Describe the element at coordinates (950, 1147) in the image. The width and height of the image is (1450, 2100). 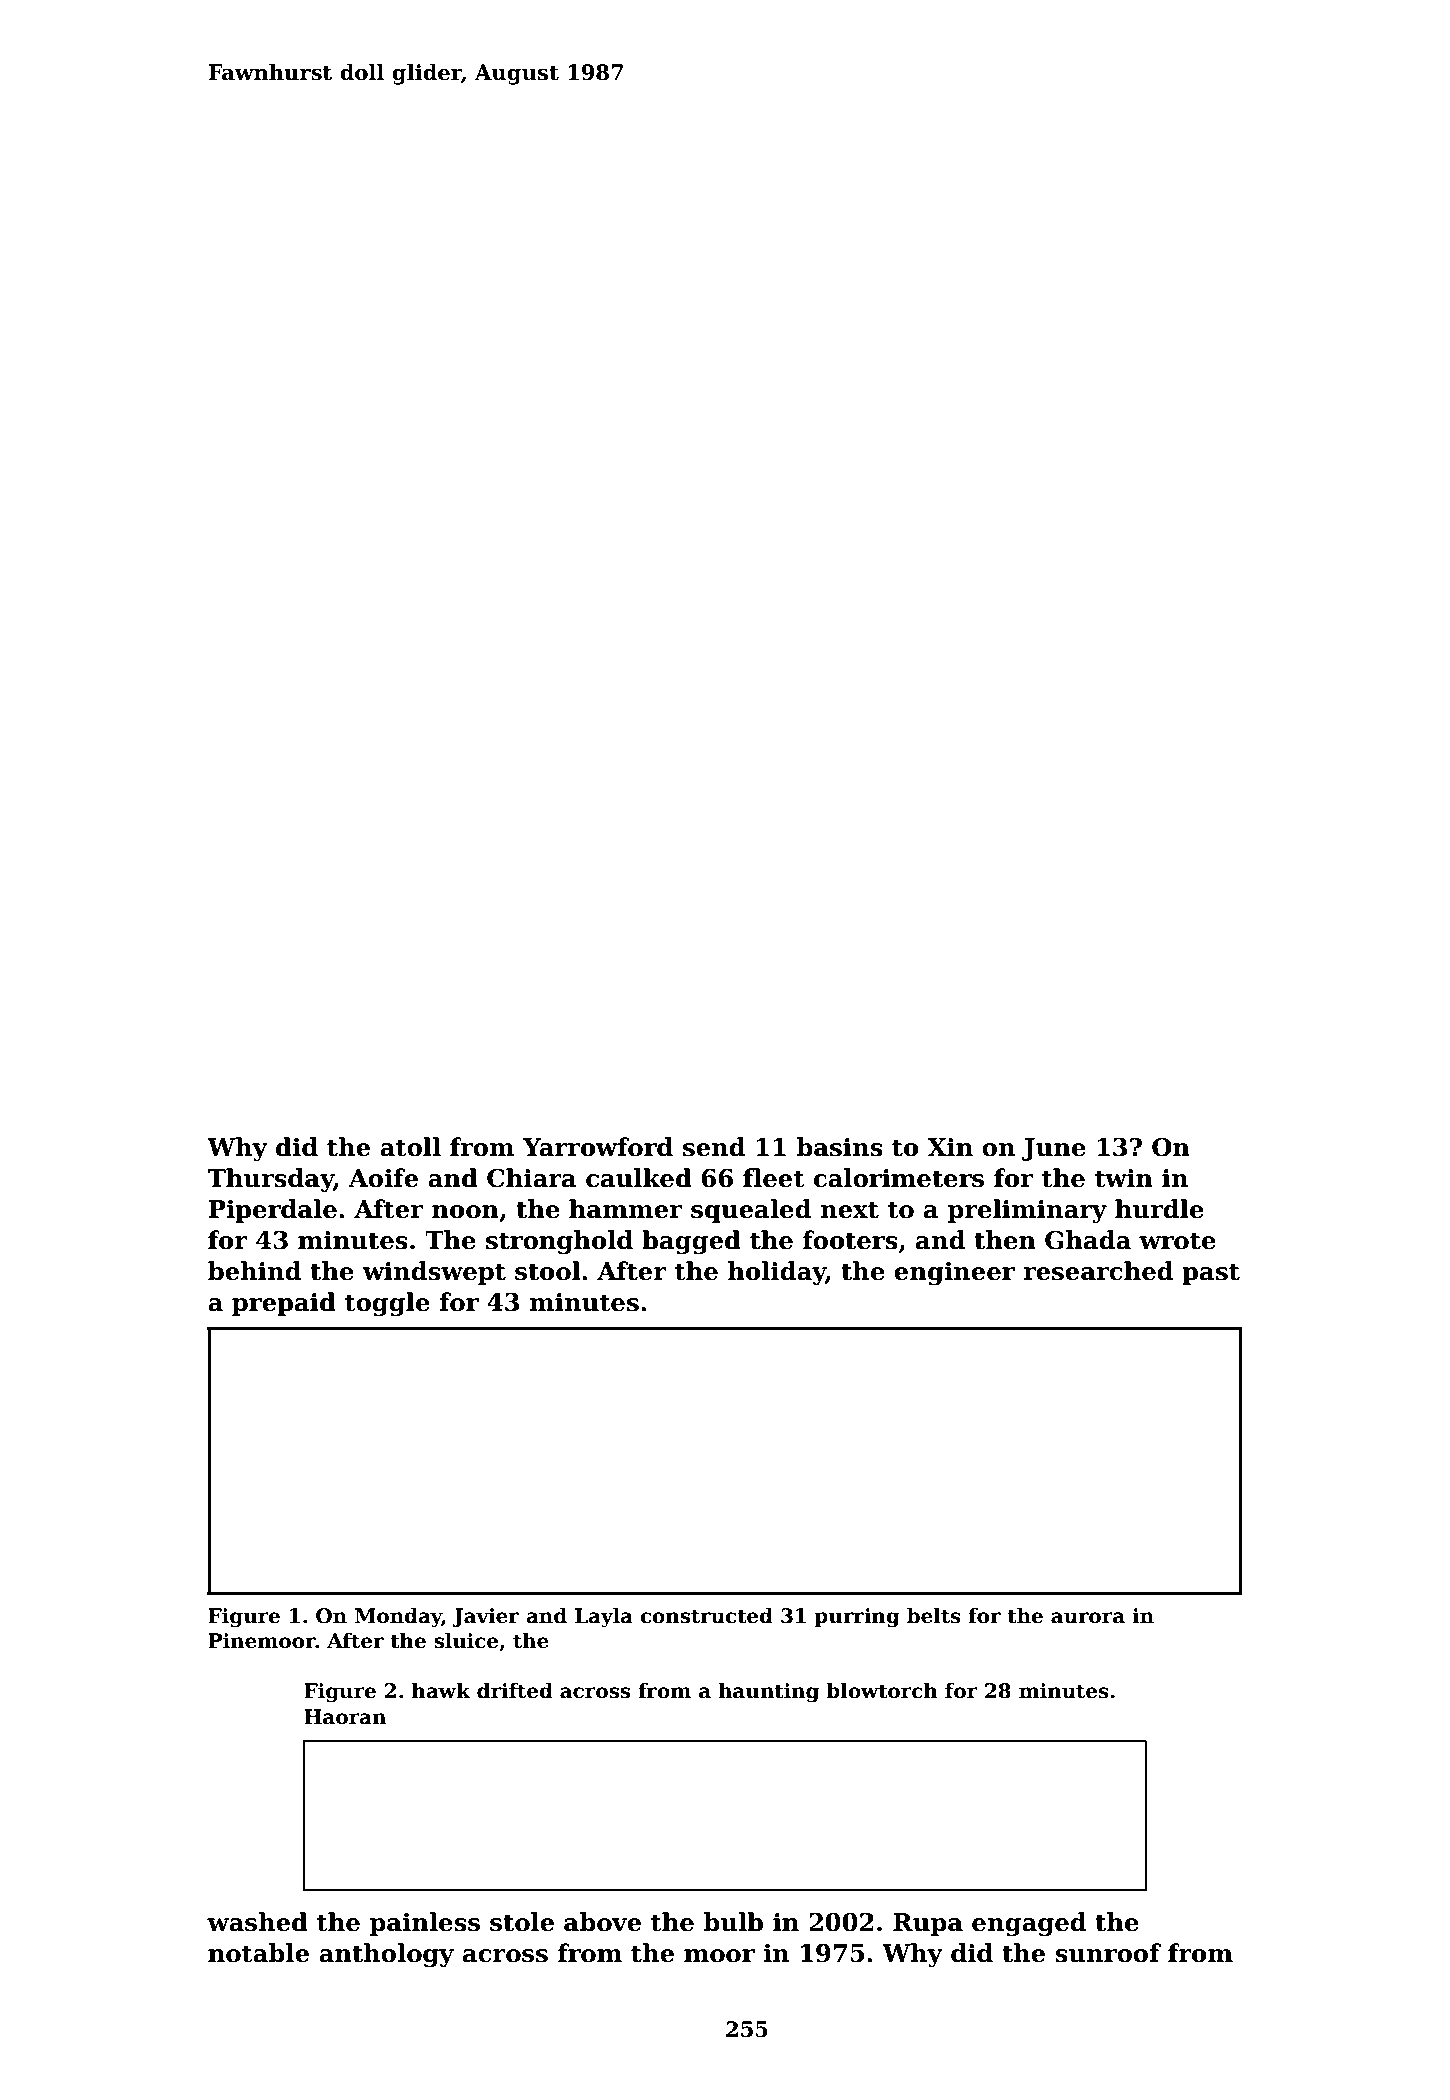
I see `Xin` at that location.
